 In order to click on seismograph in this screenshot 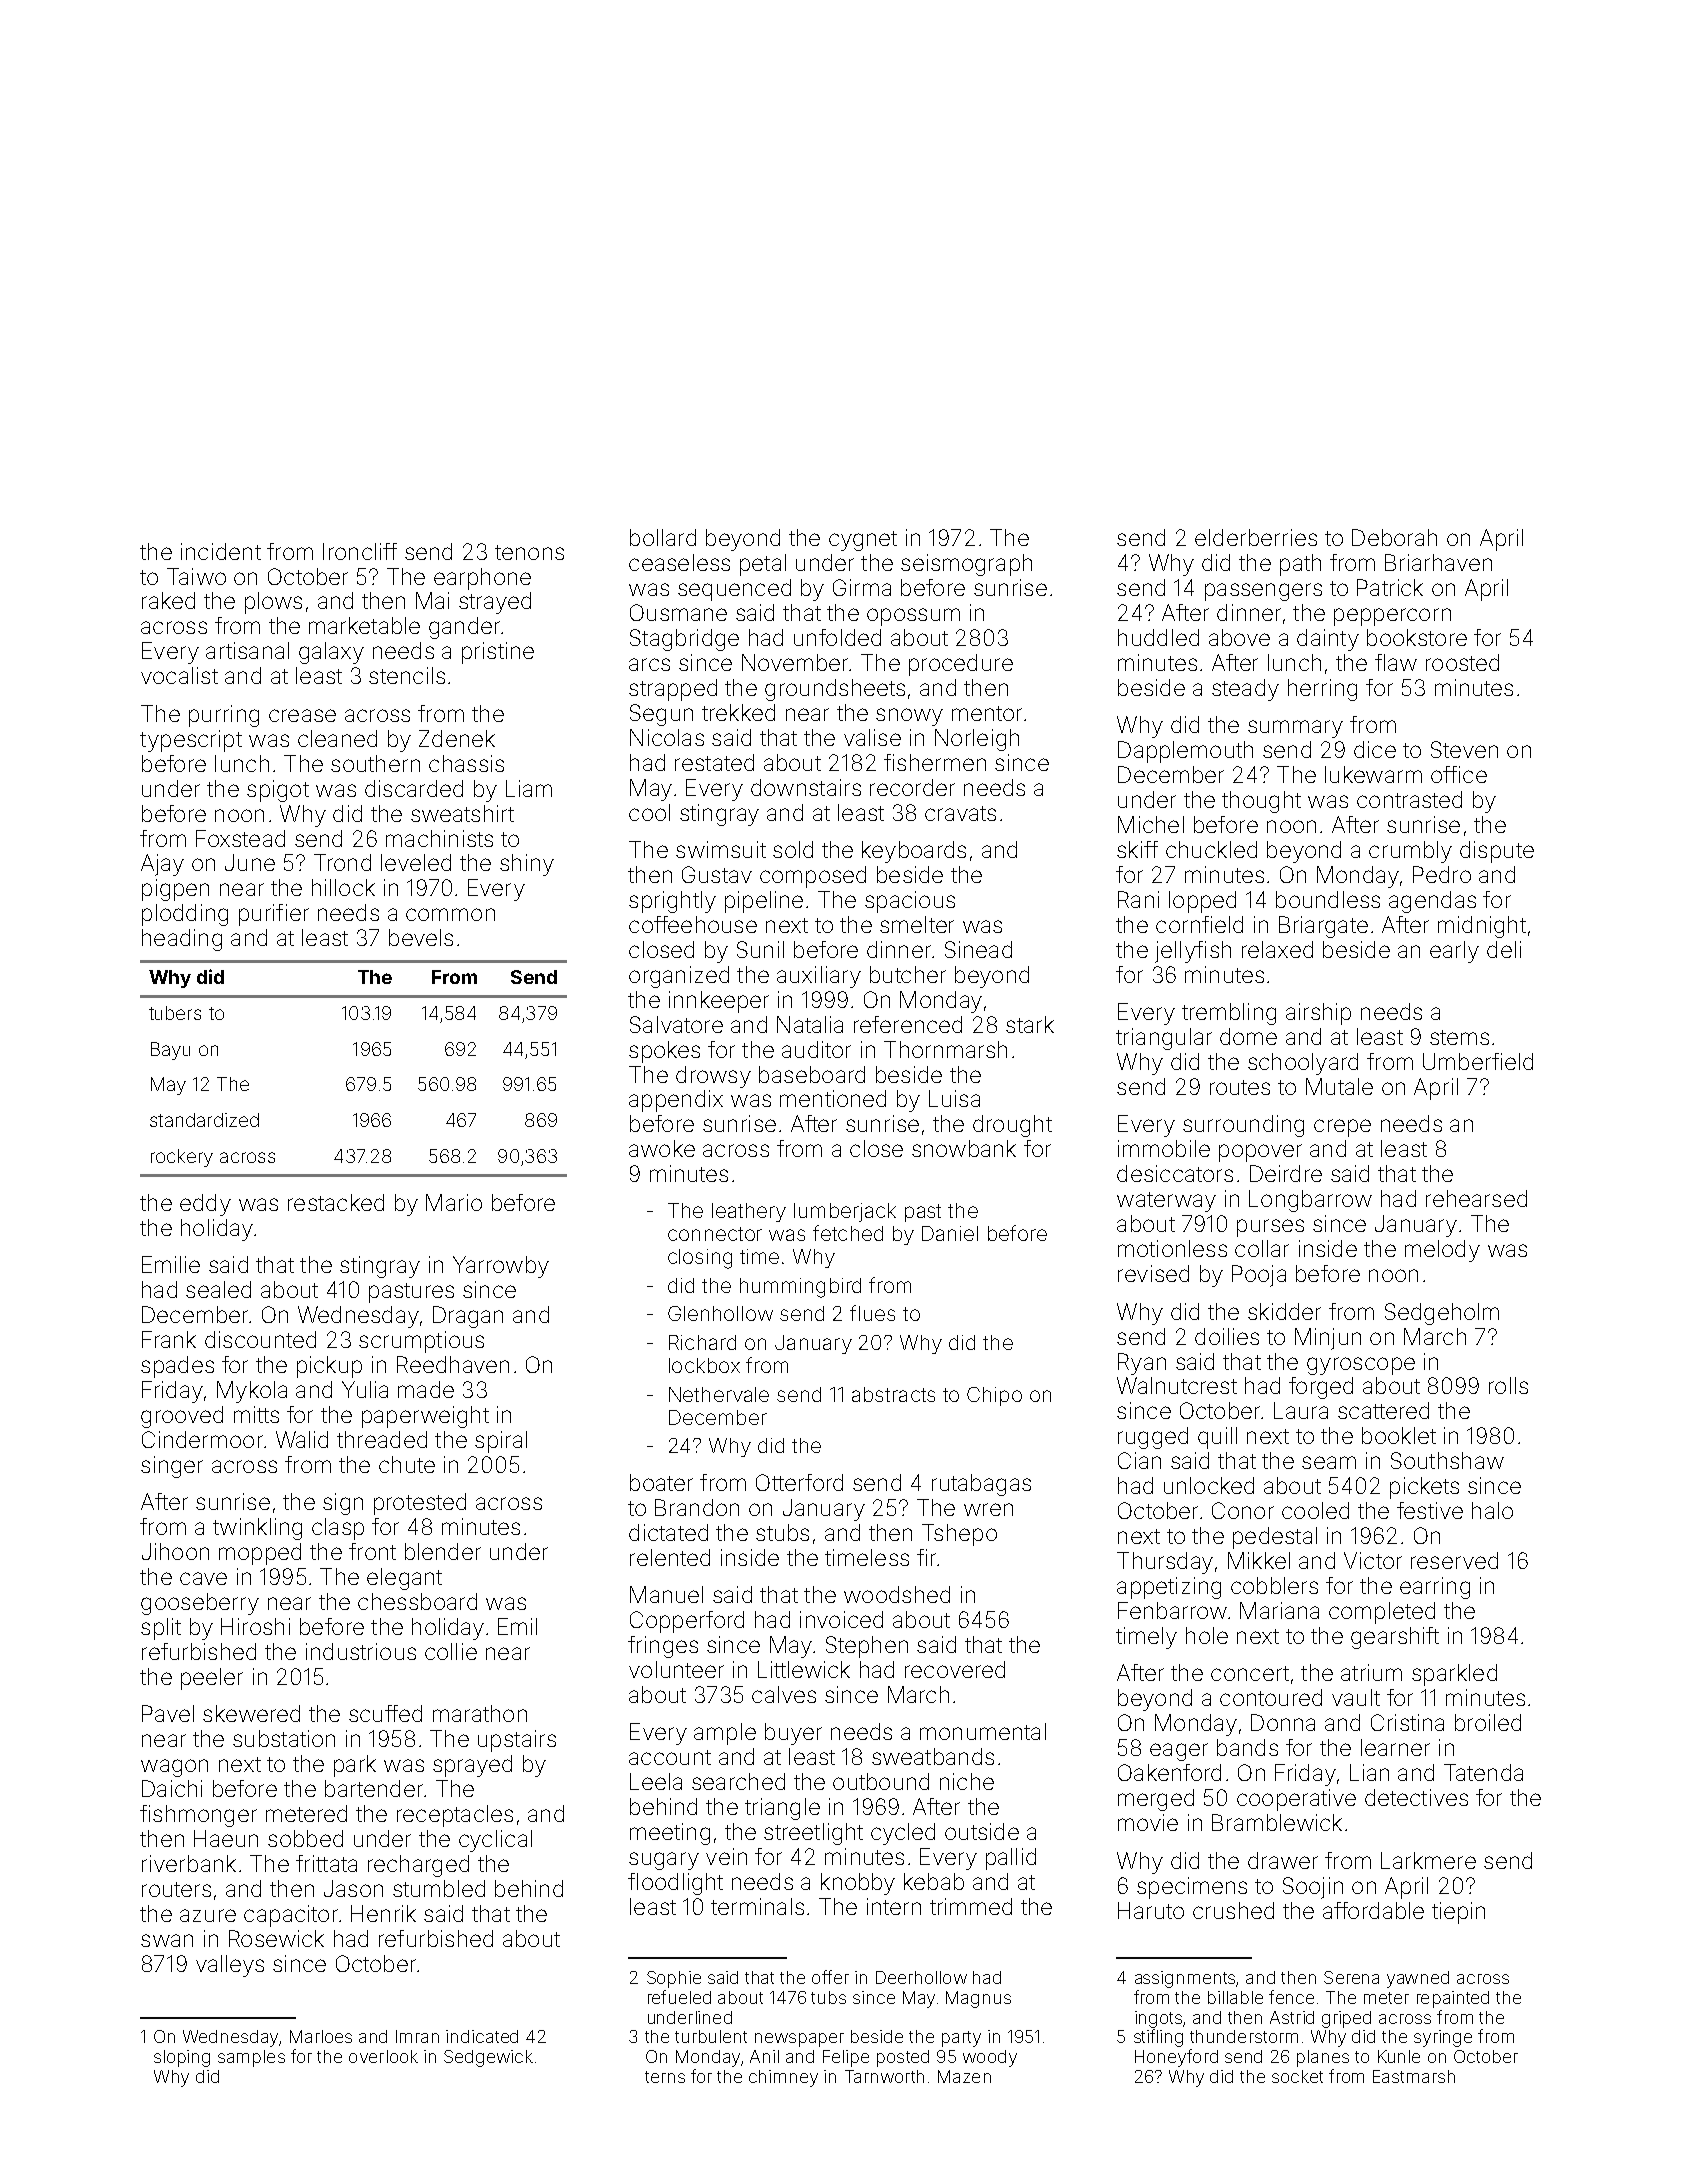, I will do `click(966, 565)`.
